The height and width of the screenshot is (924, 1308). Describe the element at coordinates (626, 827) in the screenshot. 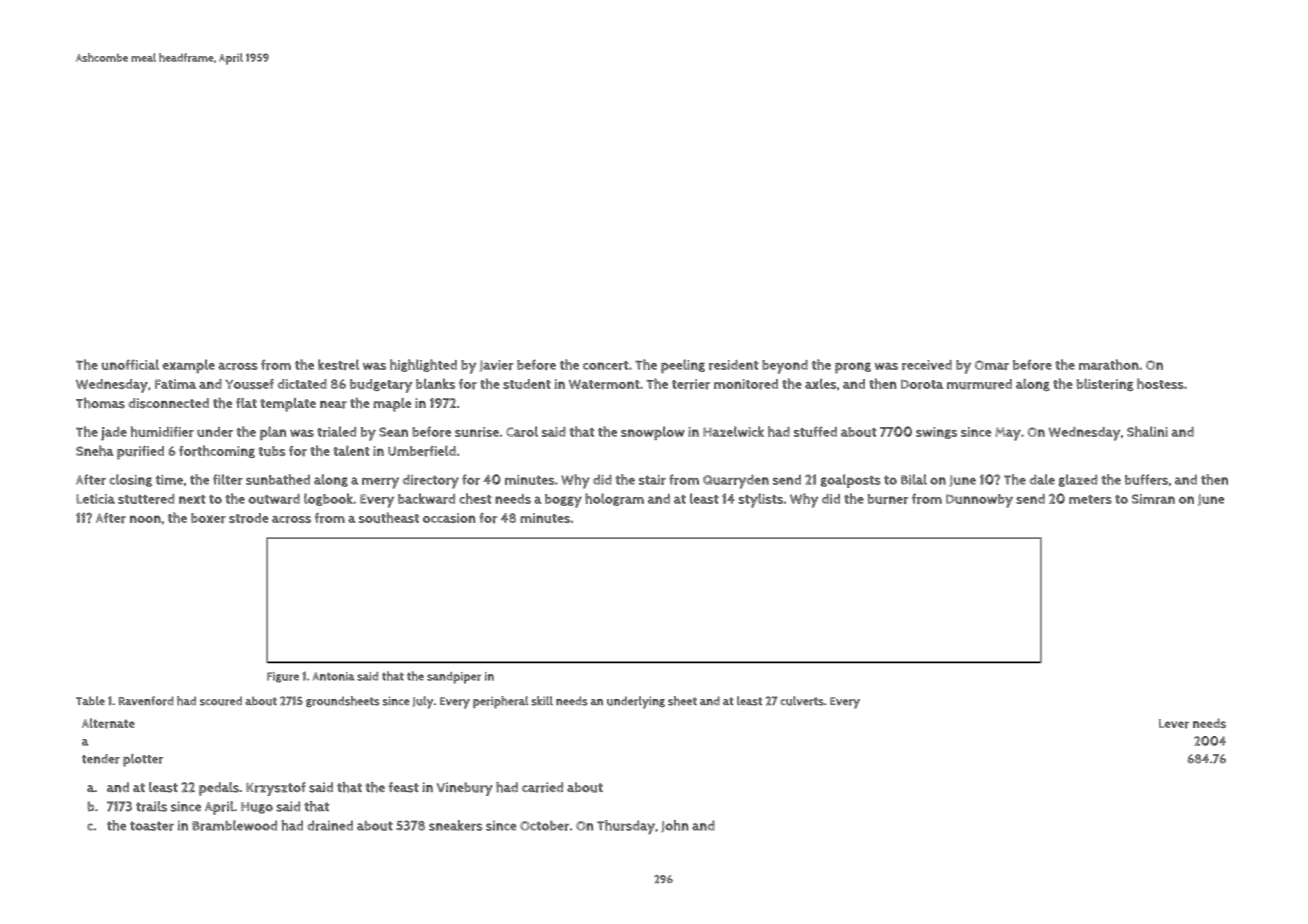

I see `Thursday` at that location.
